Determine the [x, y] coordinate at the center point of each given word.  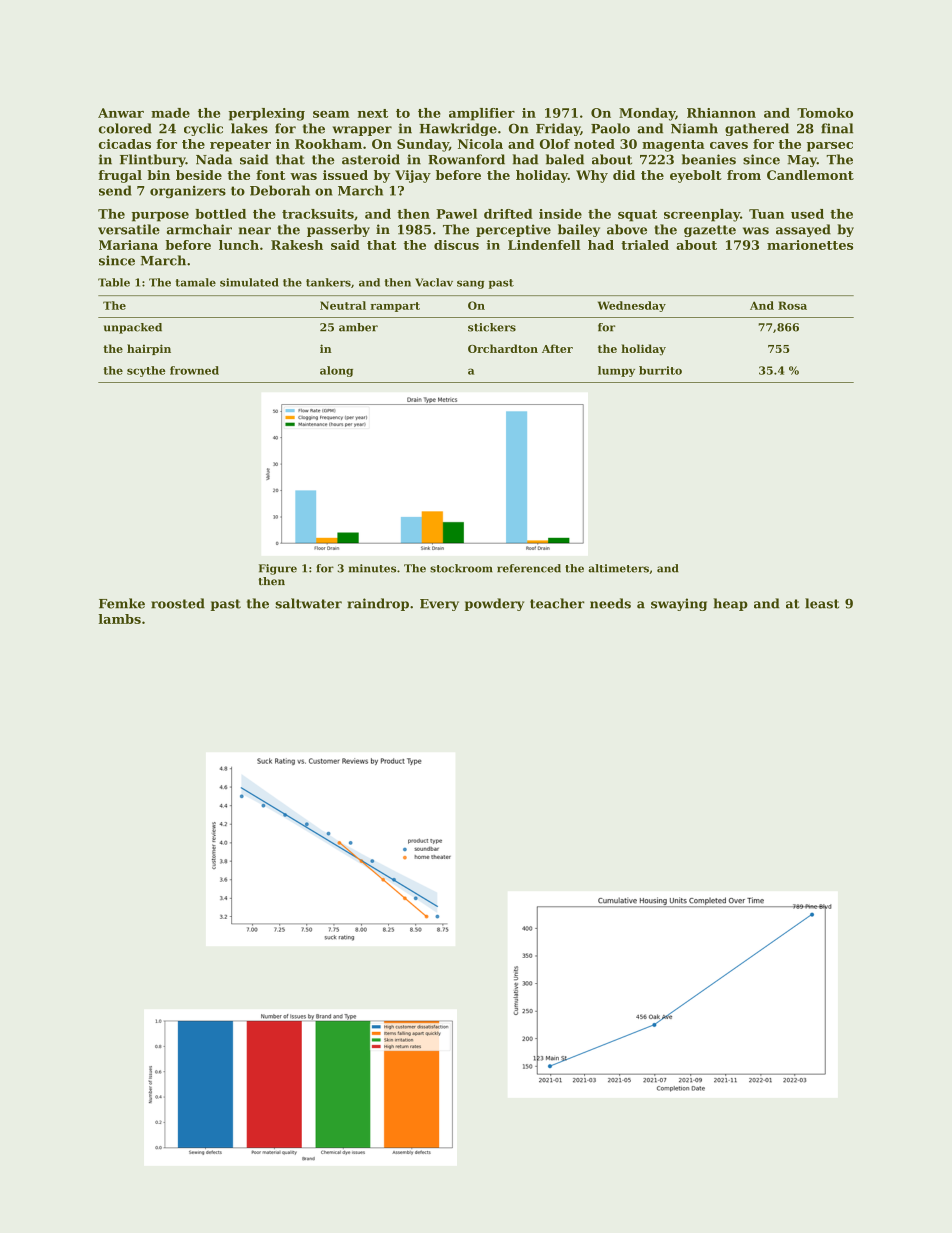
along [336, 371]
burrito [660, 370]
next [373, 113]
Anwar [121, 113]
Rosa [792, 305]
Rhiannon [721, 113]
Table [114, 282]
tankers [328, 282]
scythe [146, 371]
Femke [122, 603]
